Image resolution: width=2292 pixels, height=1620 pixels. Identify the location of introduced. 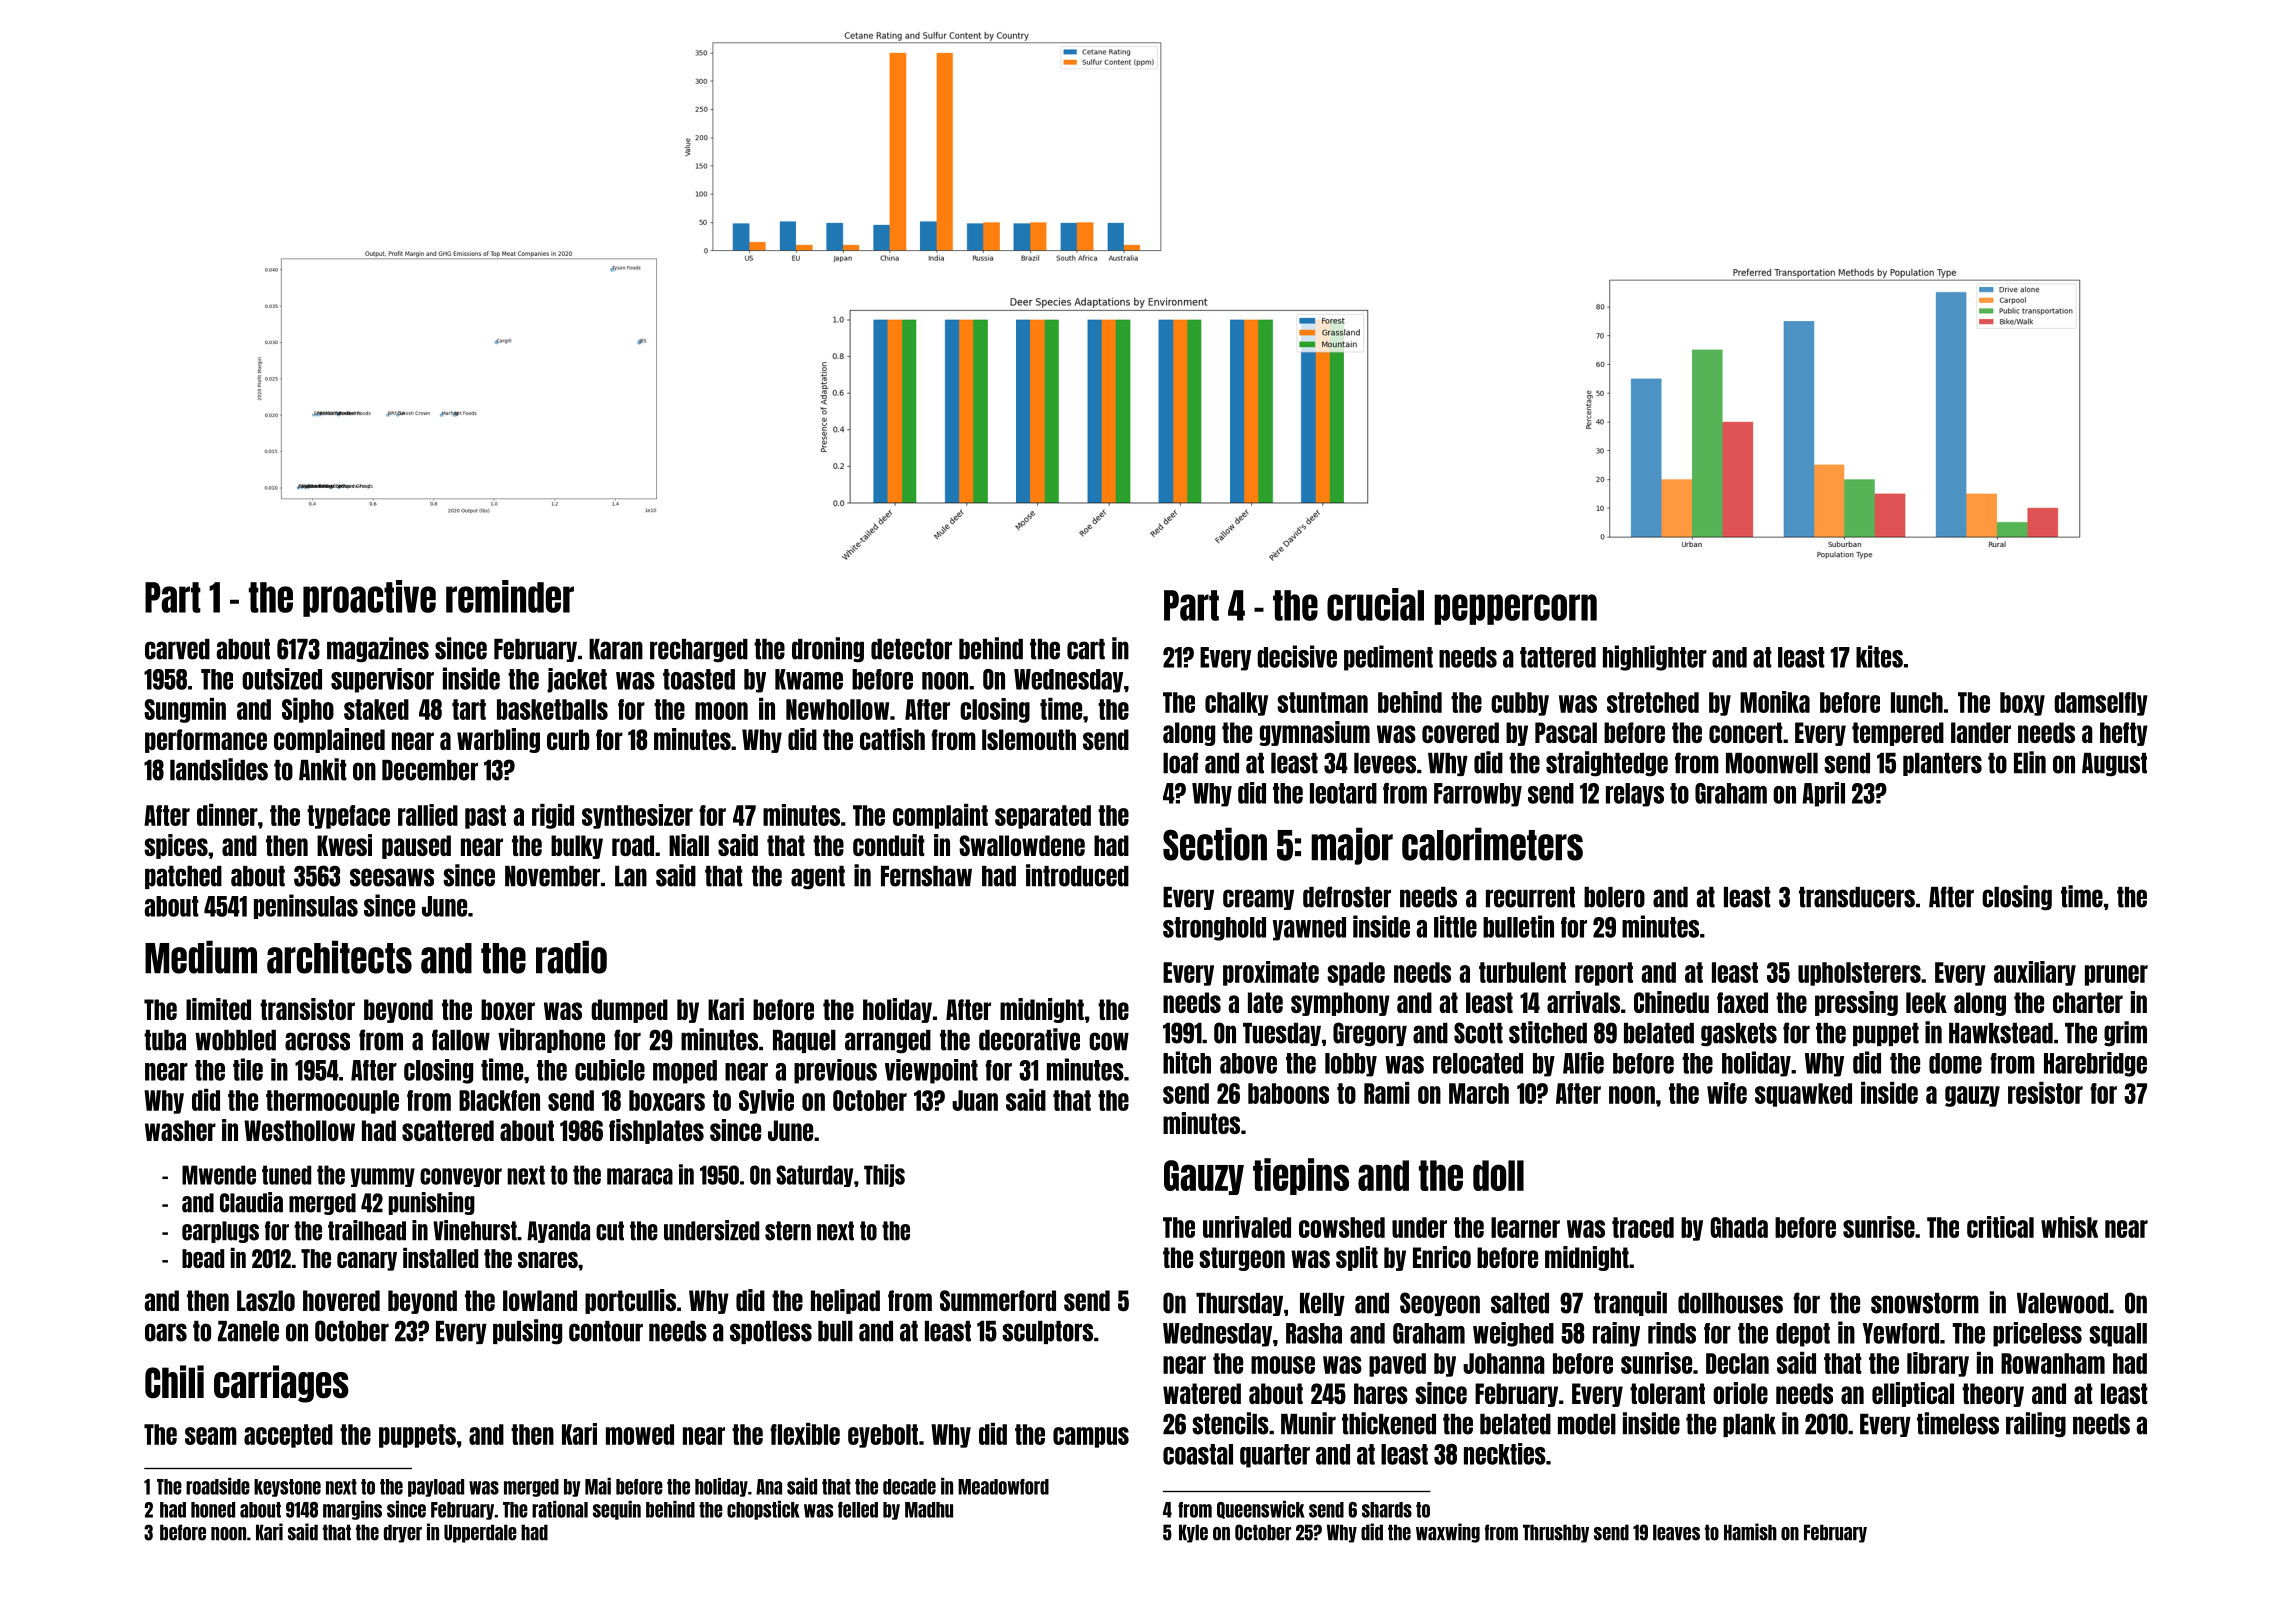
(1077, 875).
